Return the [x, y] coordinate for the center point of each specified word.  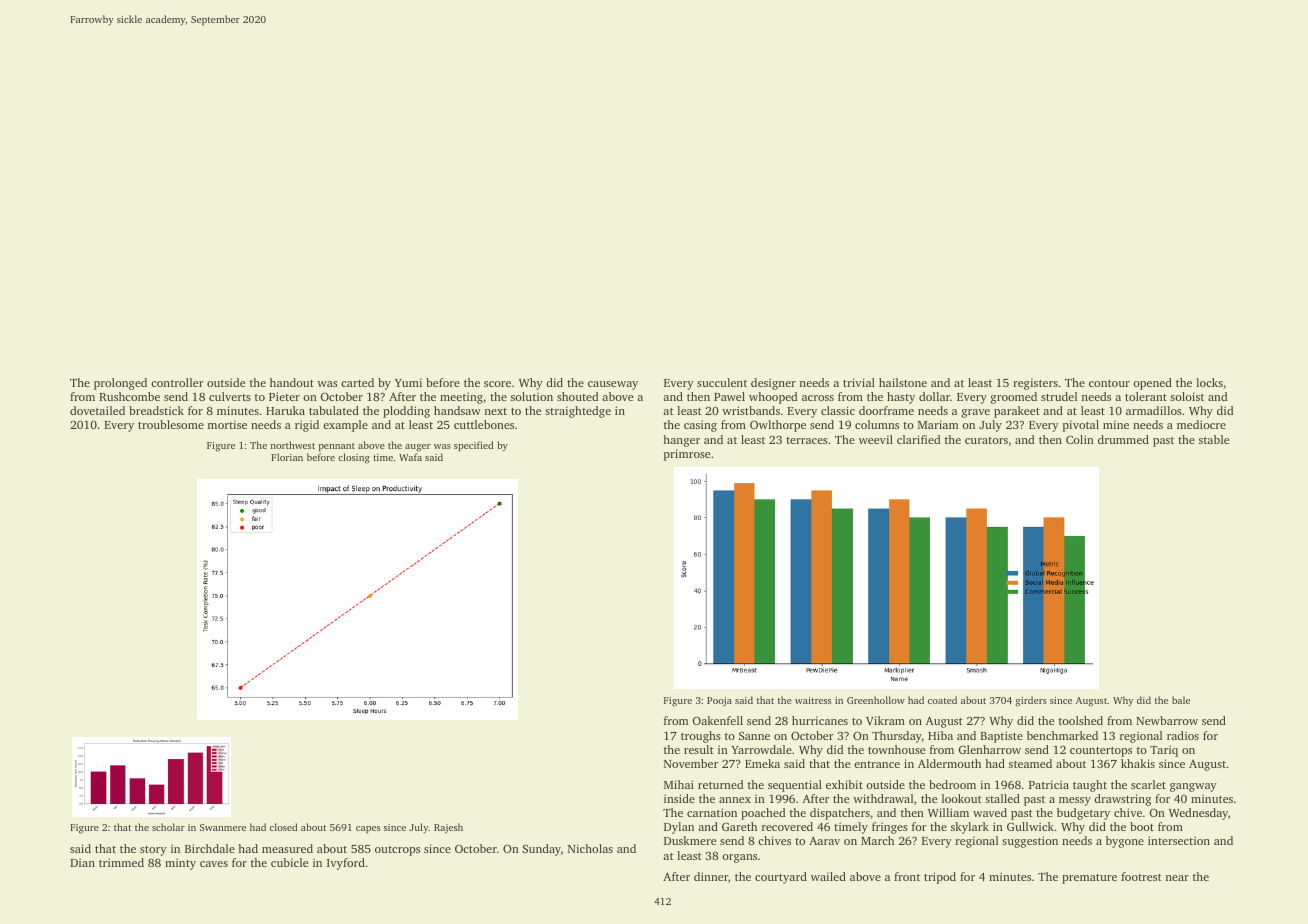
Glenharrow [990, 749]
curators [986, 440]
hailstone [903, 382]
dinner [711, 876]
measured [287, 848]
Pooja [719, 702]
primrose [687, 455]
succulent [722, 382]
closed [283, 827]
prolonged [120, 384]
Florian [287, 457]
